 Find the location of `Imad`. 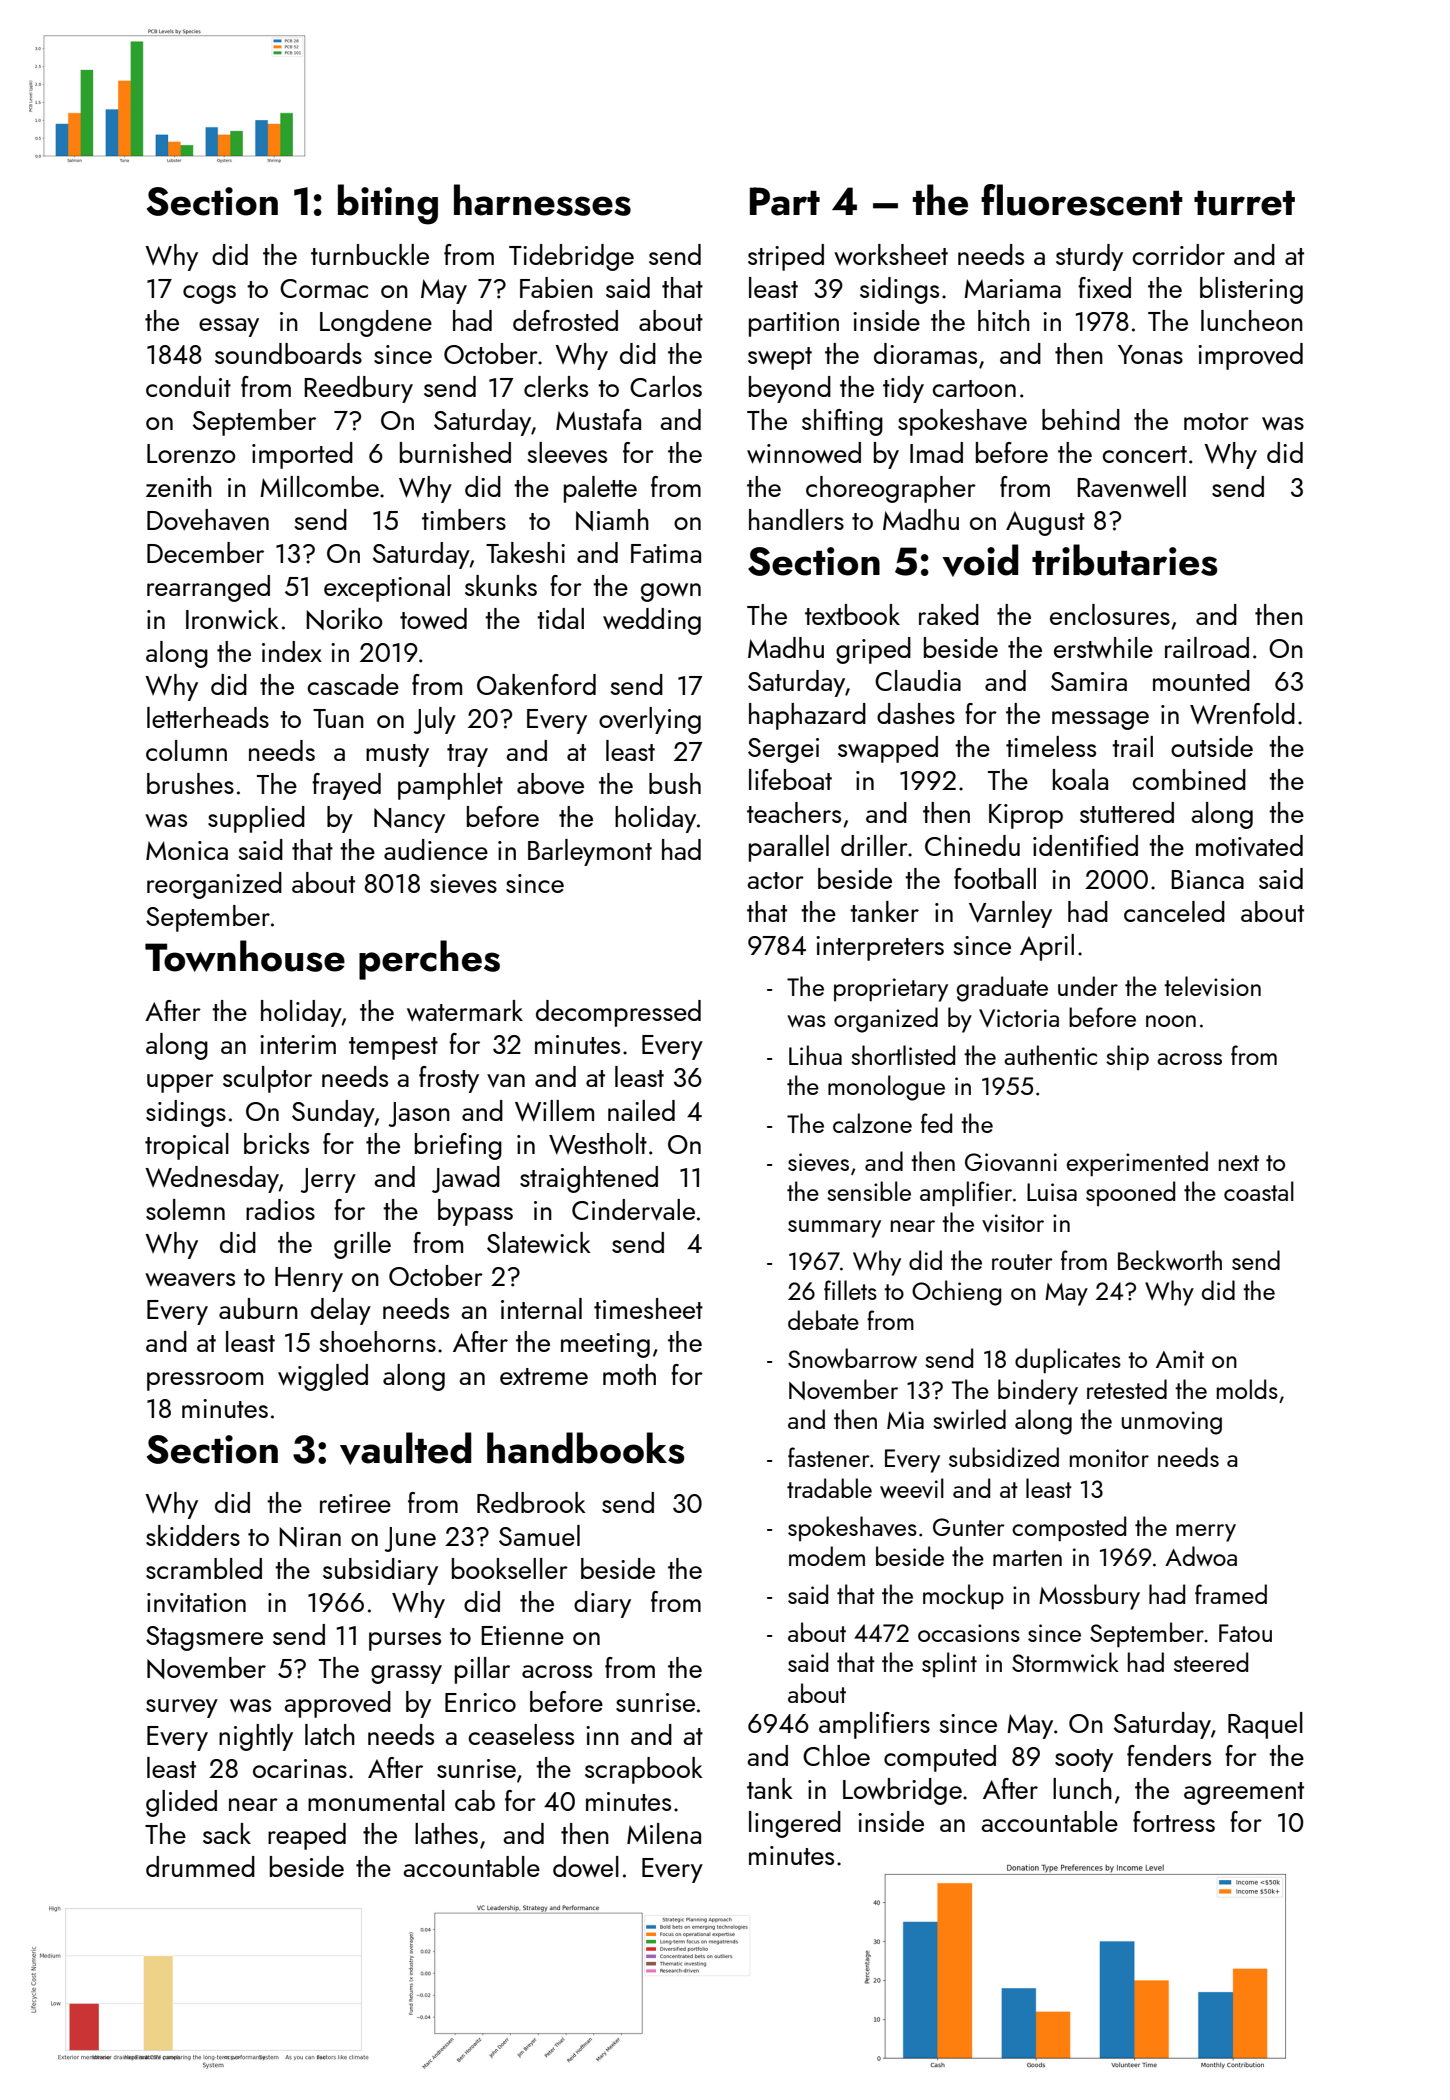

Imad is located at coordinates (936, 452).
